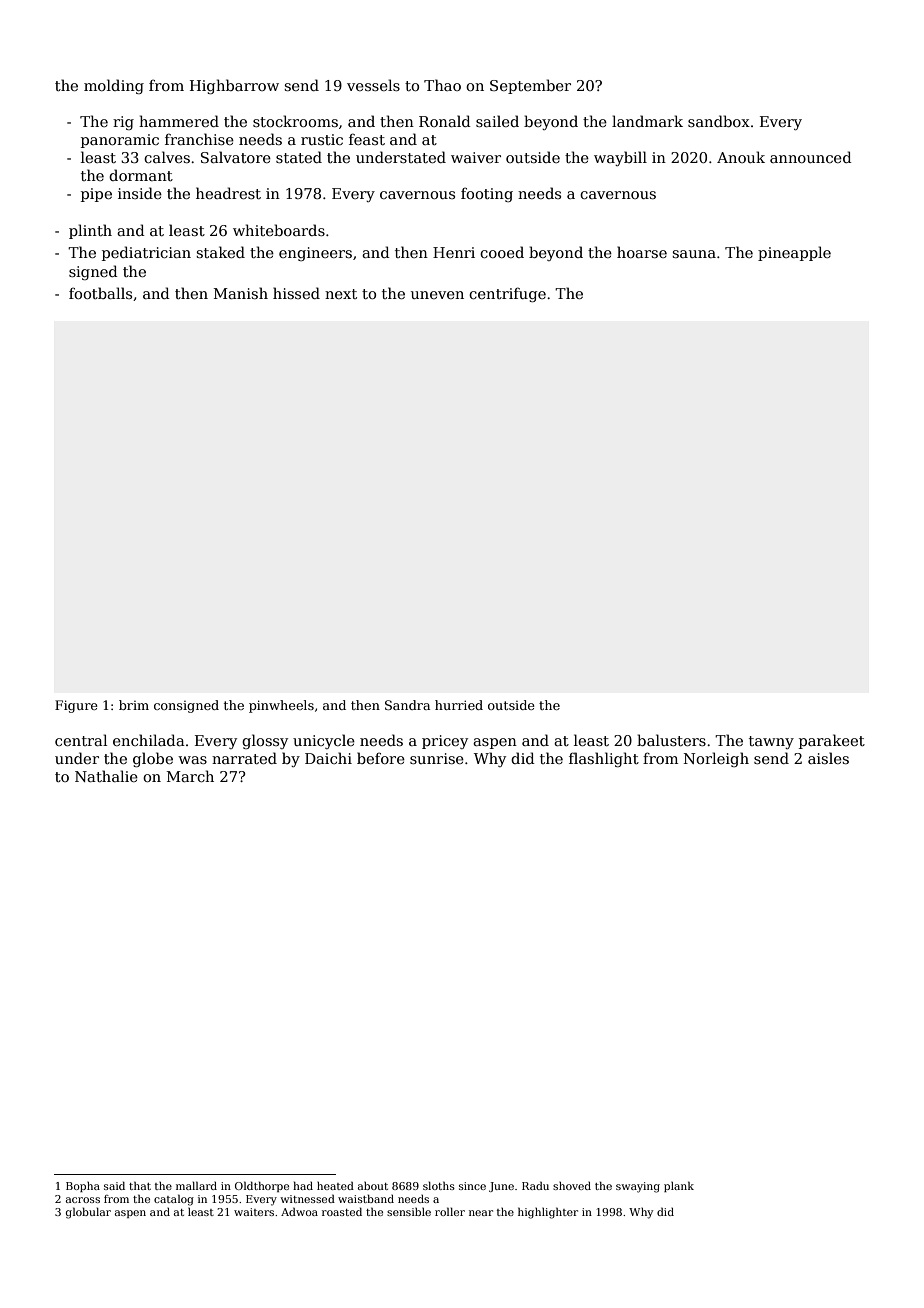 The image size is (924, 1308). Describe the element at coordinates (671, 740) in the screenshot. I see `balusters` at that location.
